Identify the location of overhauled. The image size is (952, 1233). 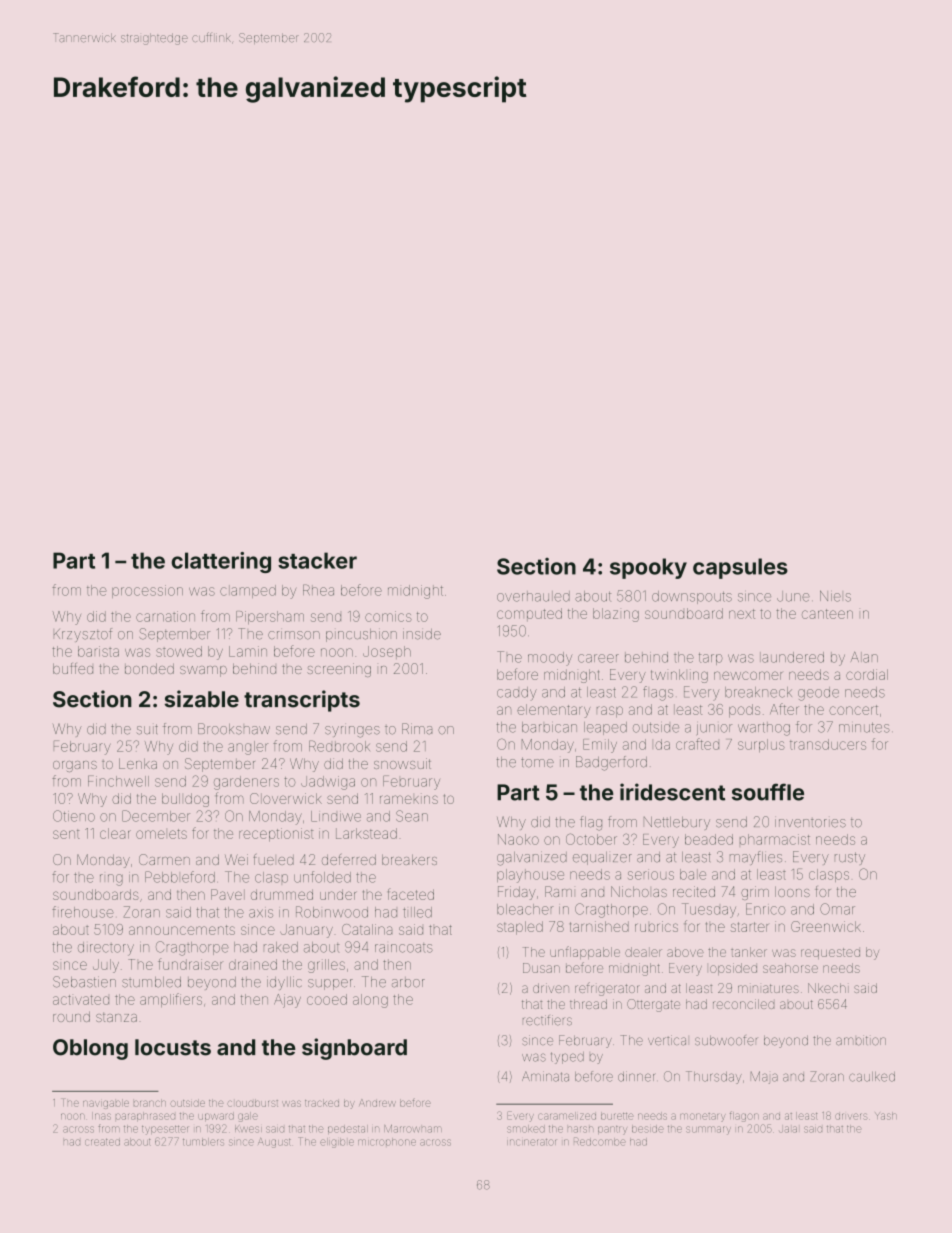
(533, 596).
